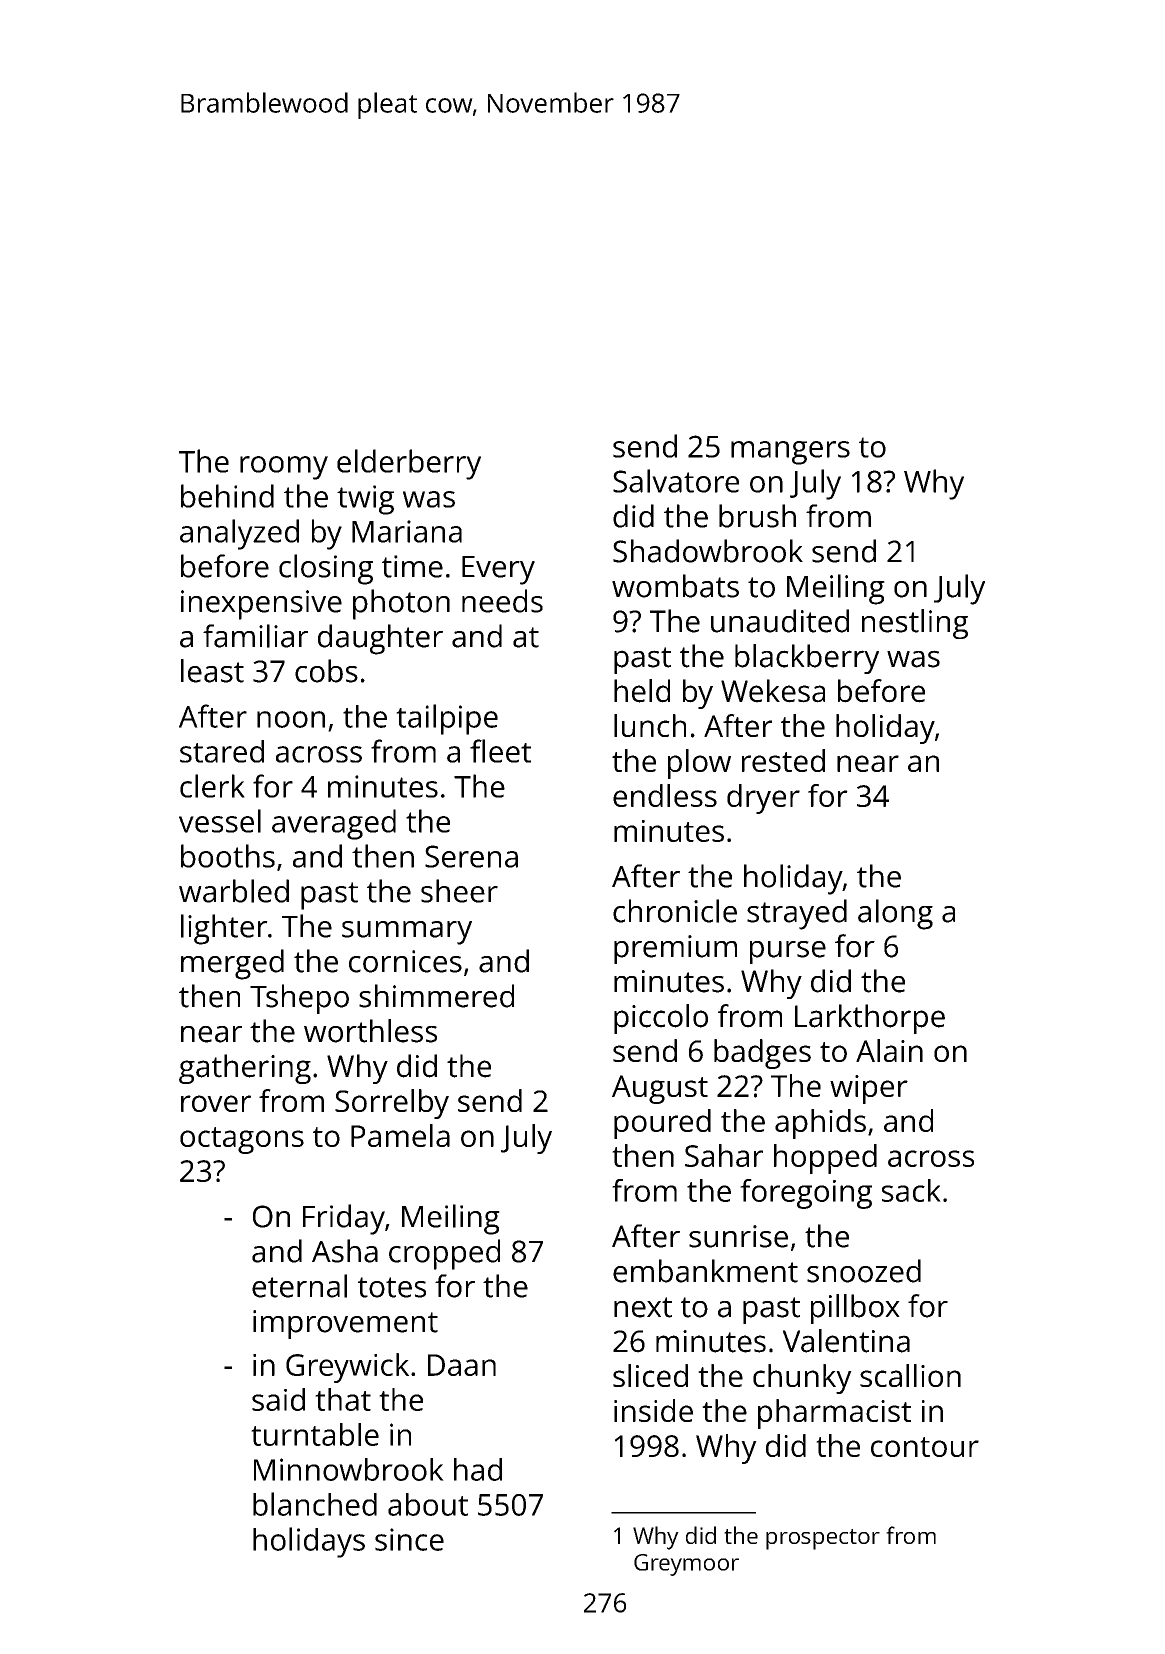  I want to click on plow, so click(699, 764).
